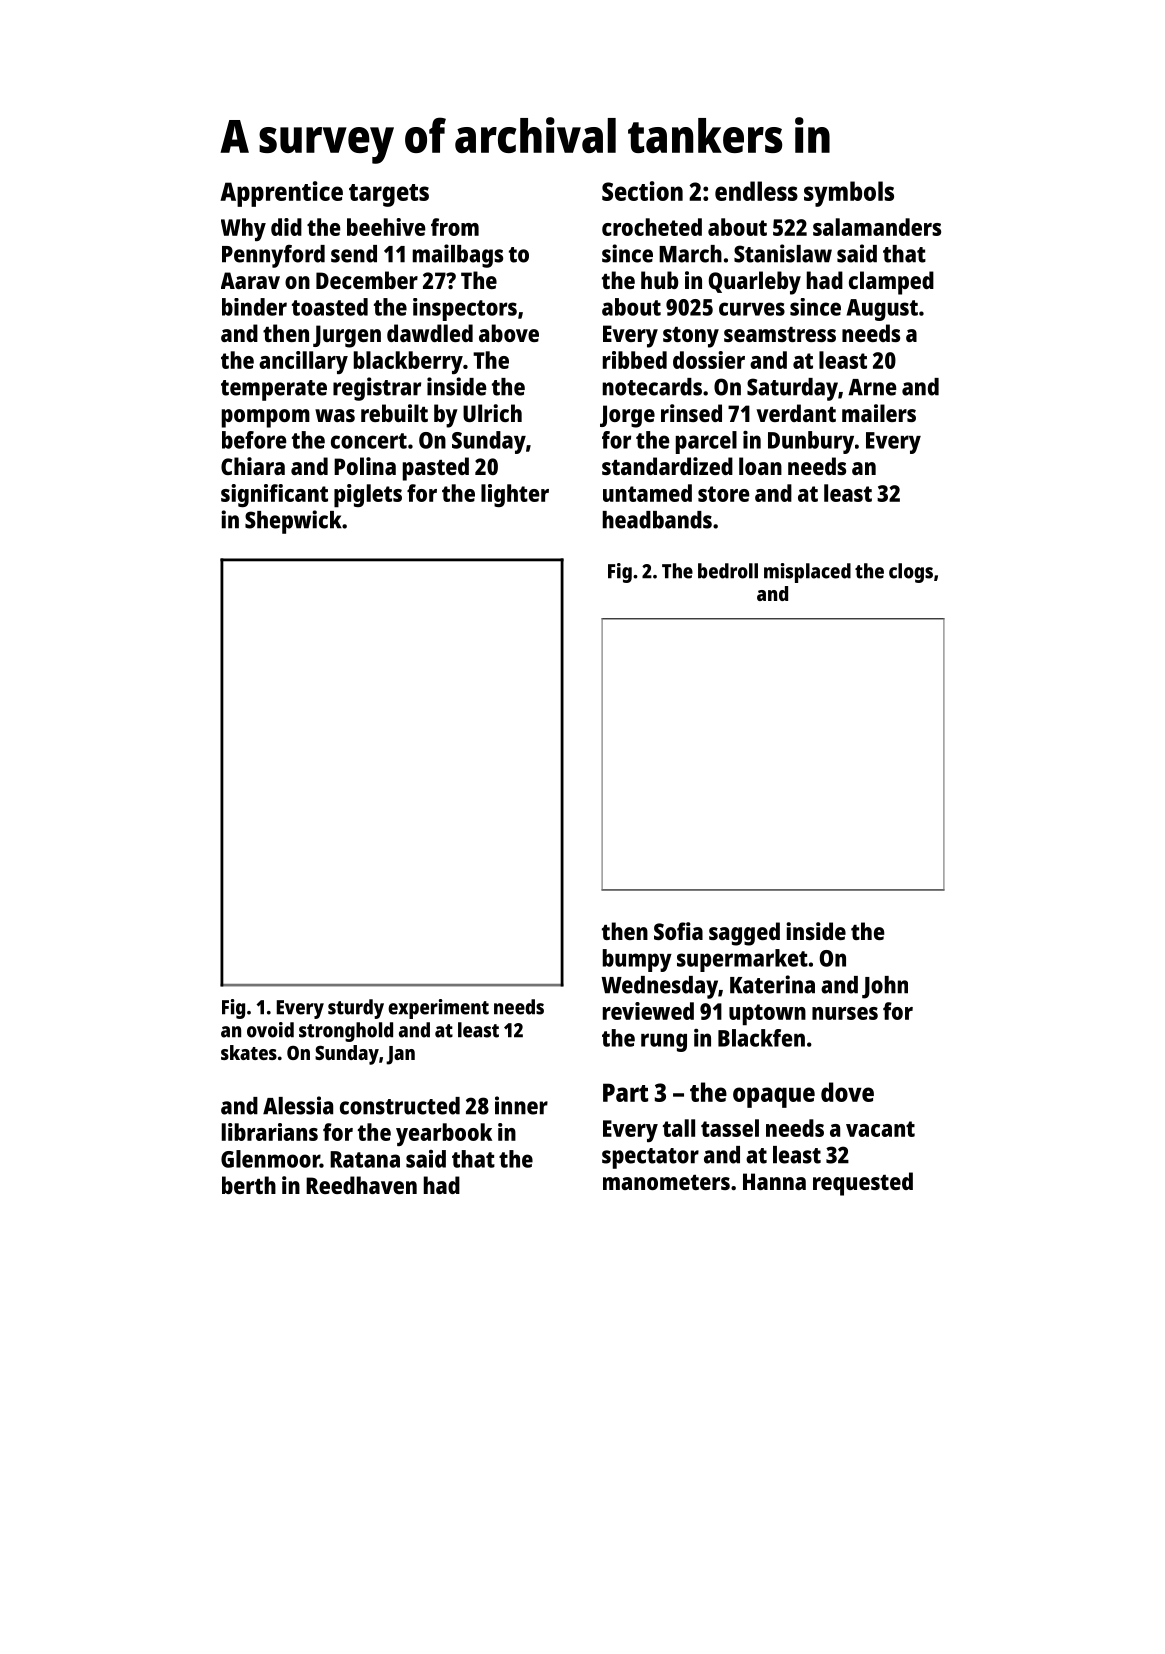 This page has height=1654, width=1165. I want to click on ribbed, so click(635, 360).
